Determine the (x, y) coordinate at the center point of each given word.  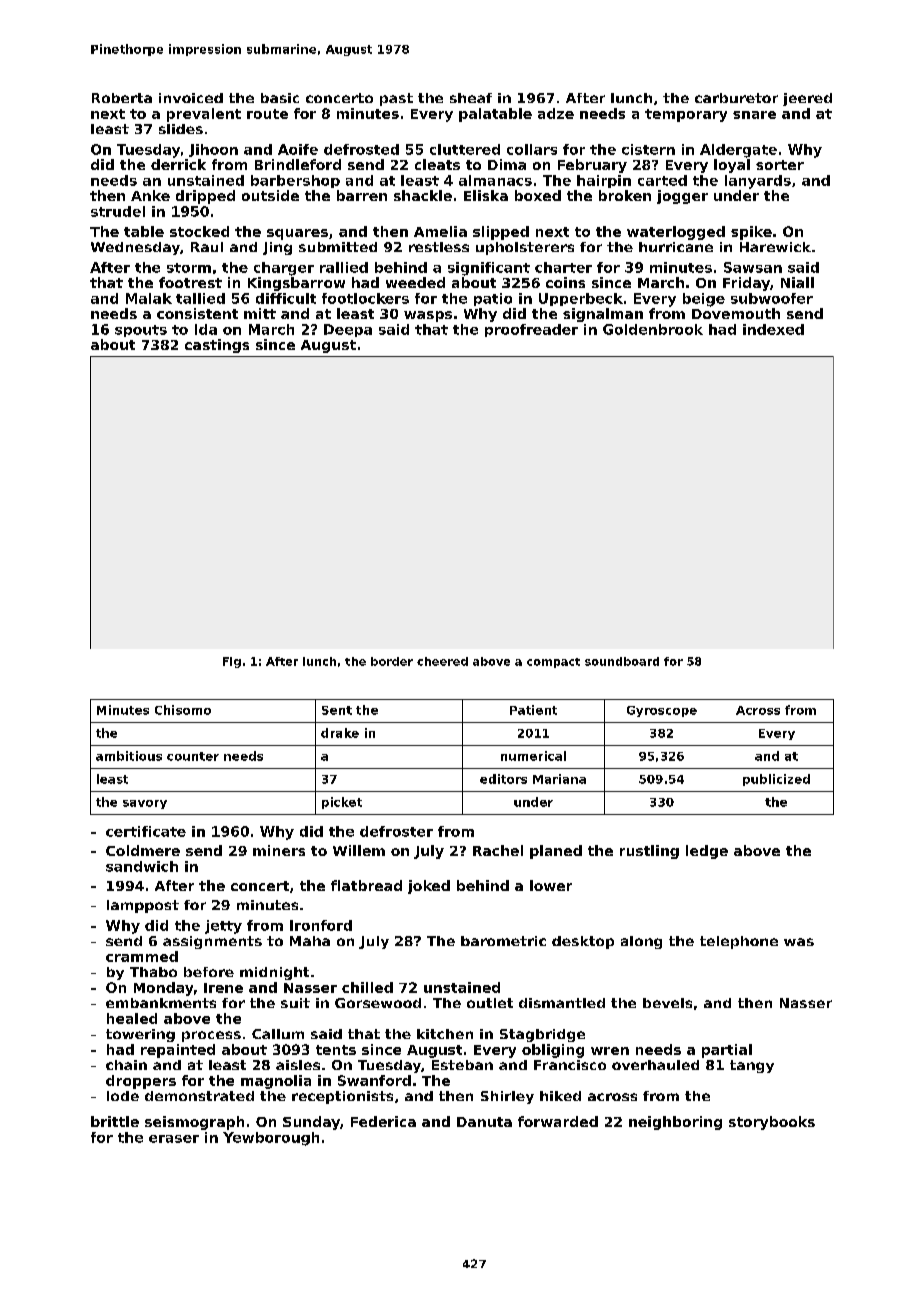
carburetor (736, 98)
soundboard (622, 661)
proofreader (531, 330)
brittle (115, 1121)
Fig (232, 662)
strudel (118, 211)
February (592, 166)
